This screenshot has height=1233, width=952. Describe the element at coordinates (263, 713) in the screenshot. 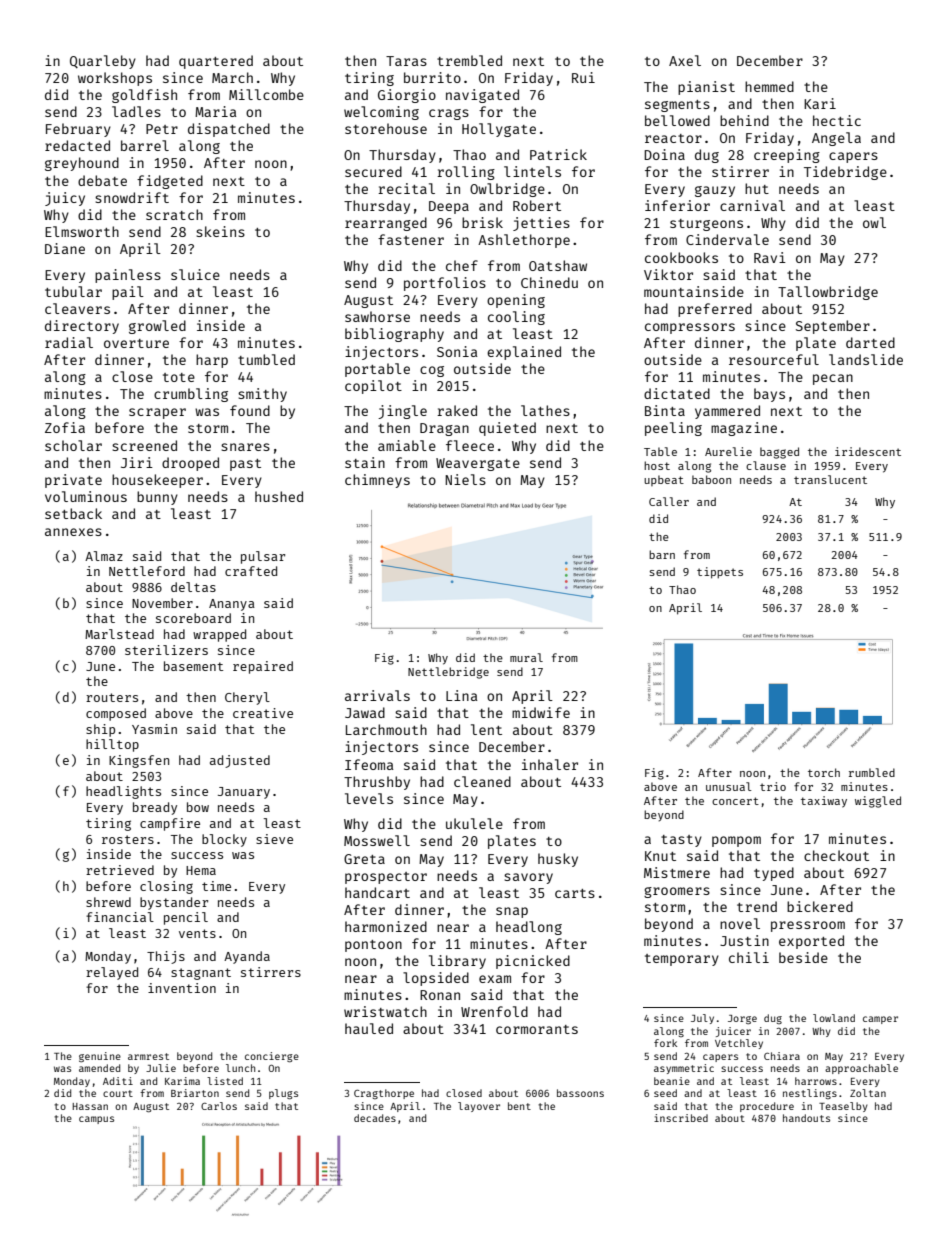

I see `creative` at that location.
